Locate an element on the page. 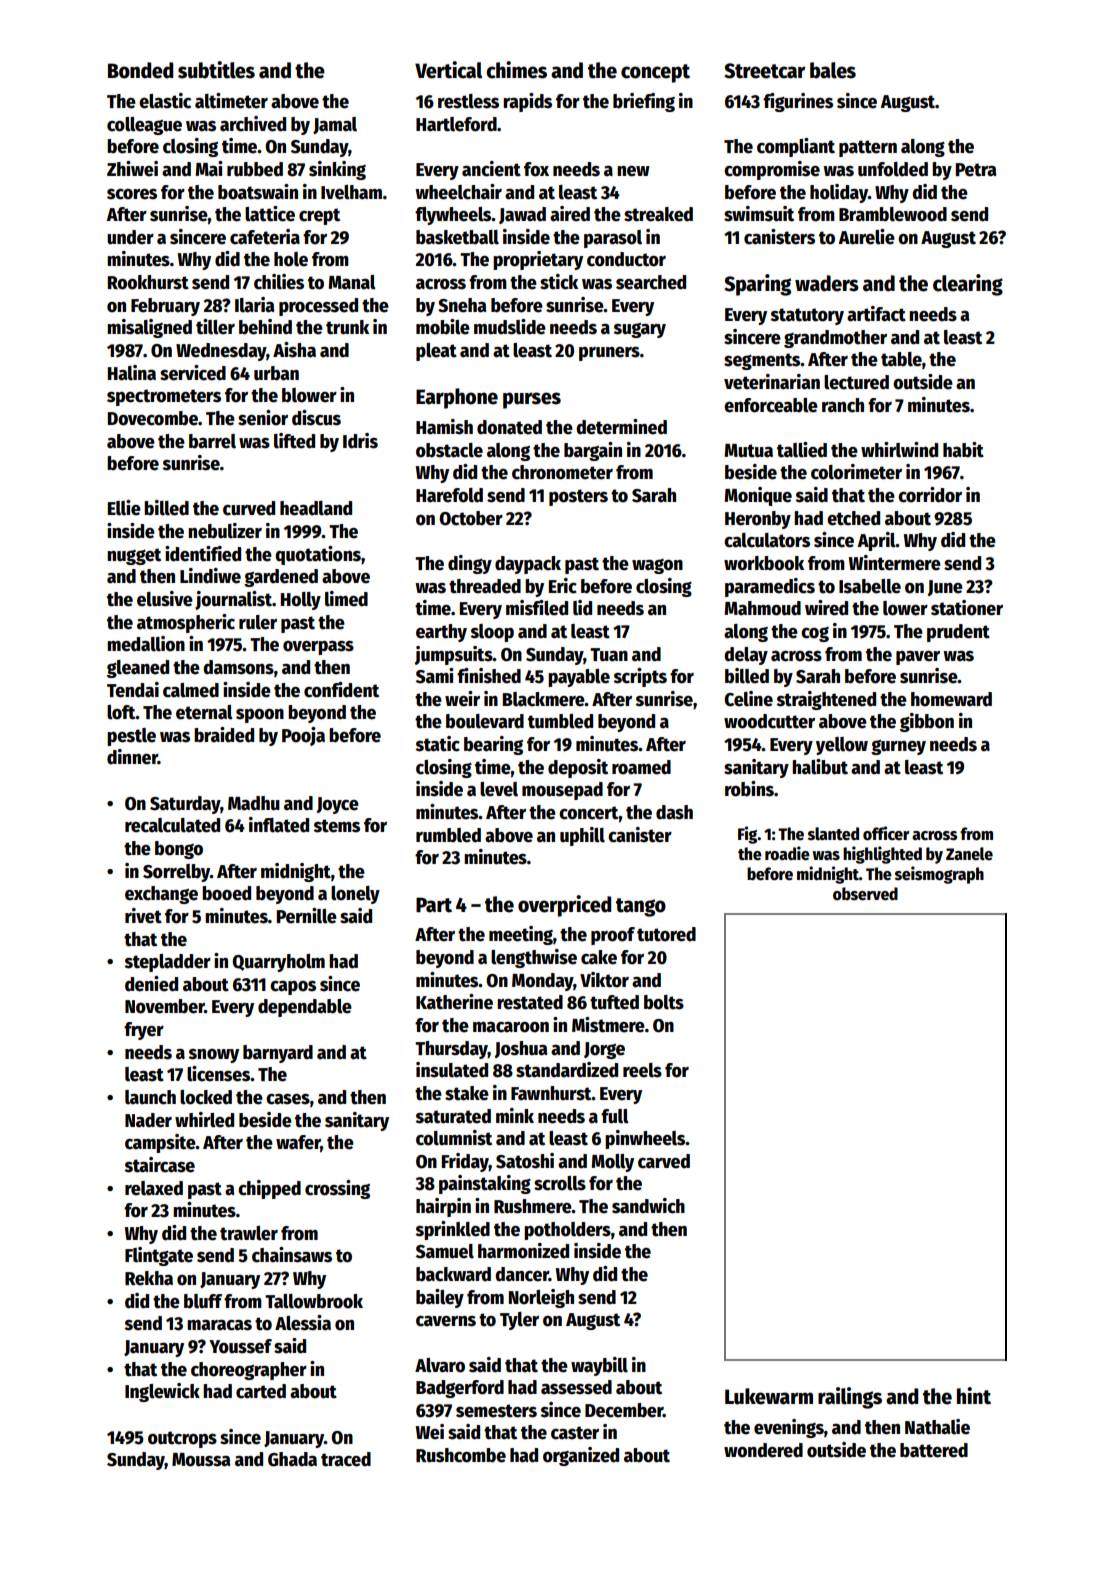  Monique is located at coordinates (758, 496).
